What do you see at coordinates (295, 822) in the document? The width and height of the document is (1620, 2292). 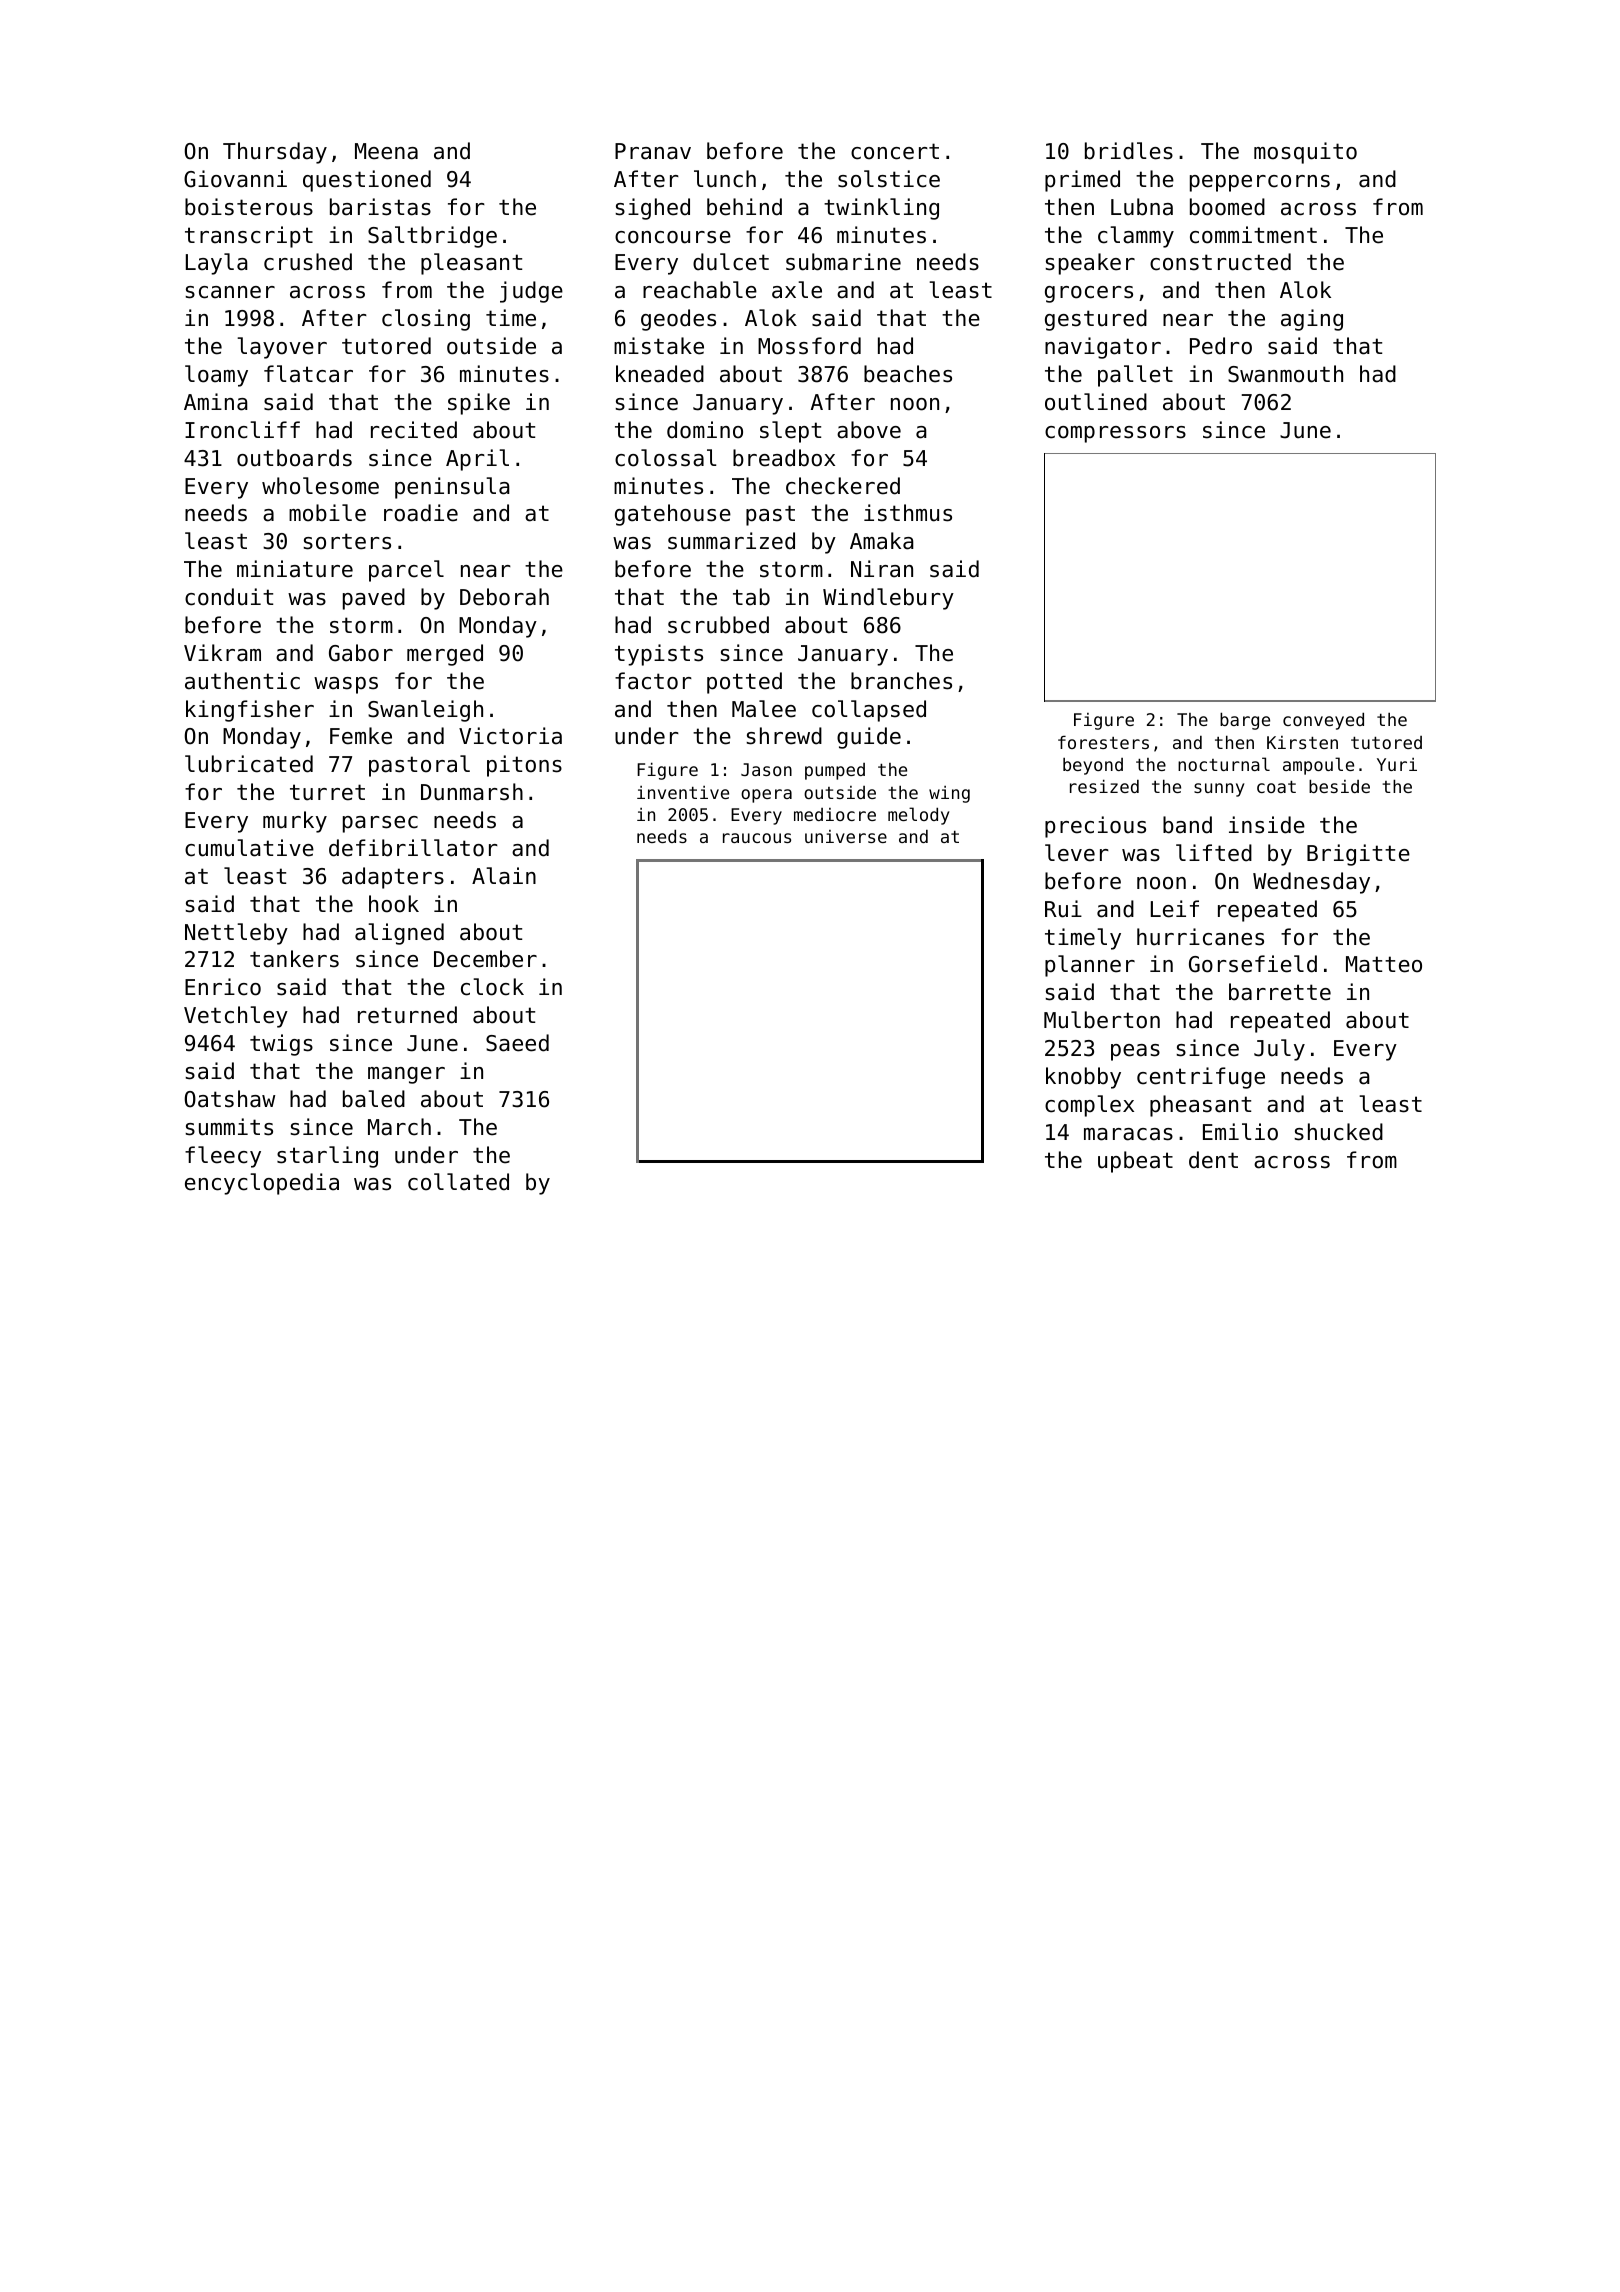 I see `murky` at bounding box center [295, 822].
